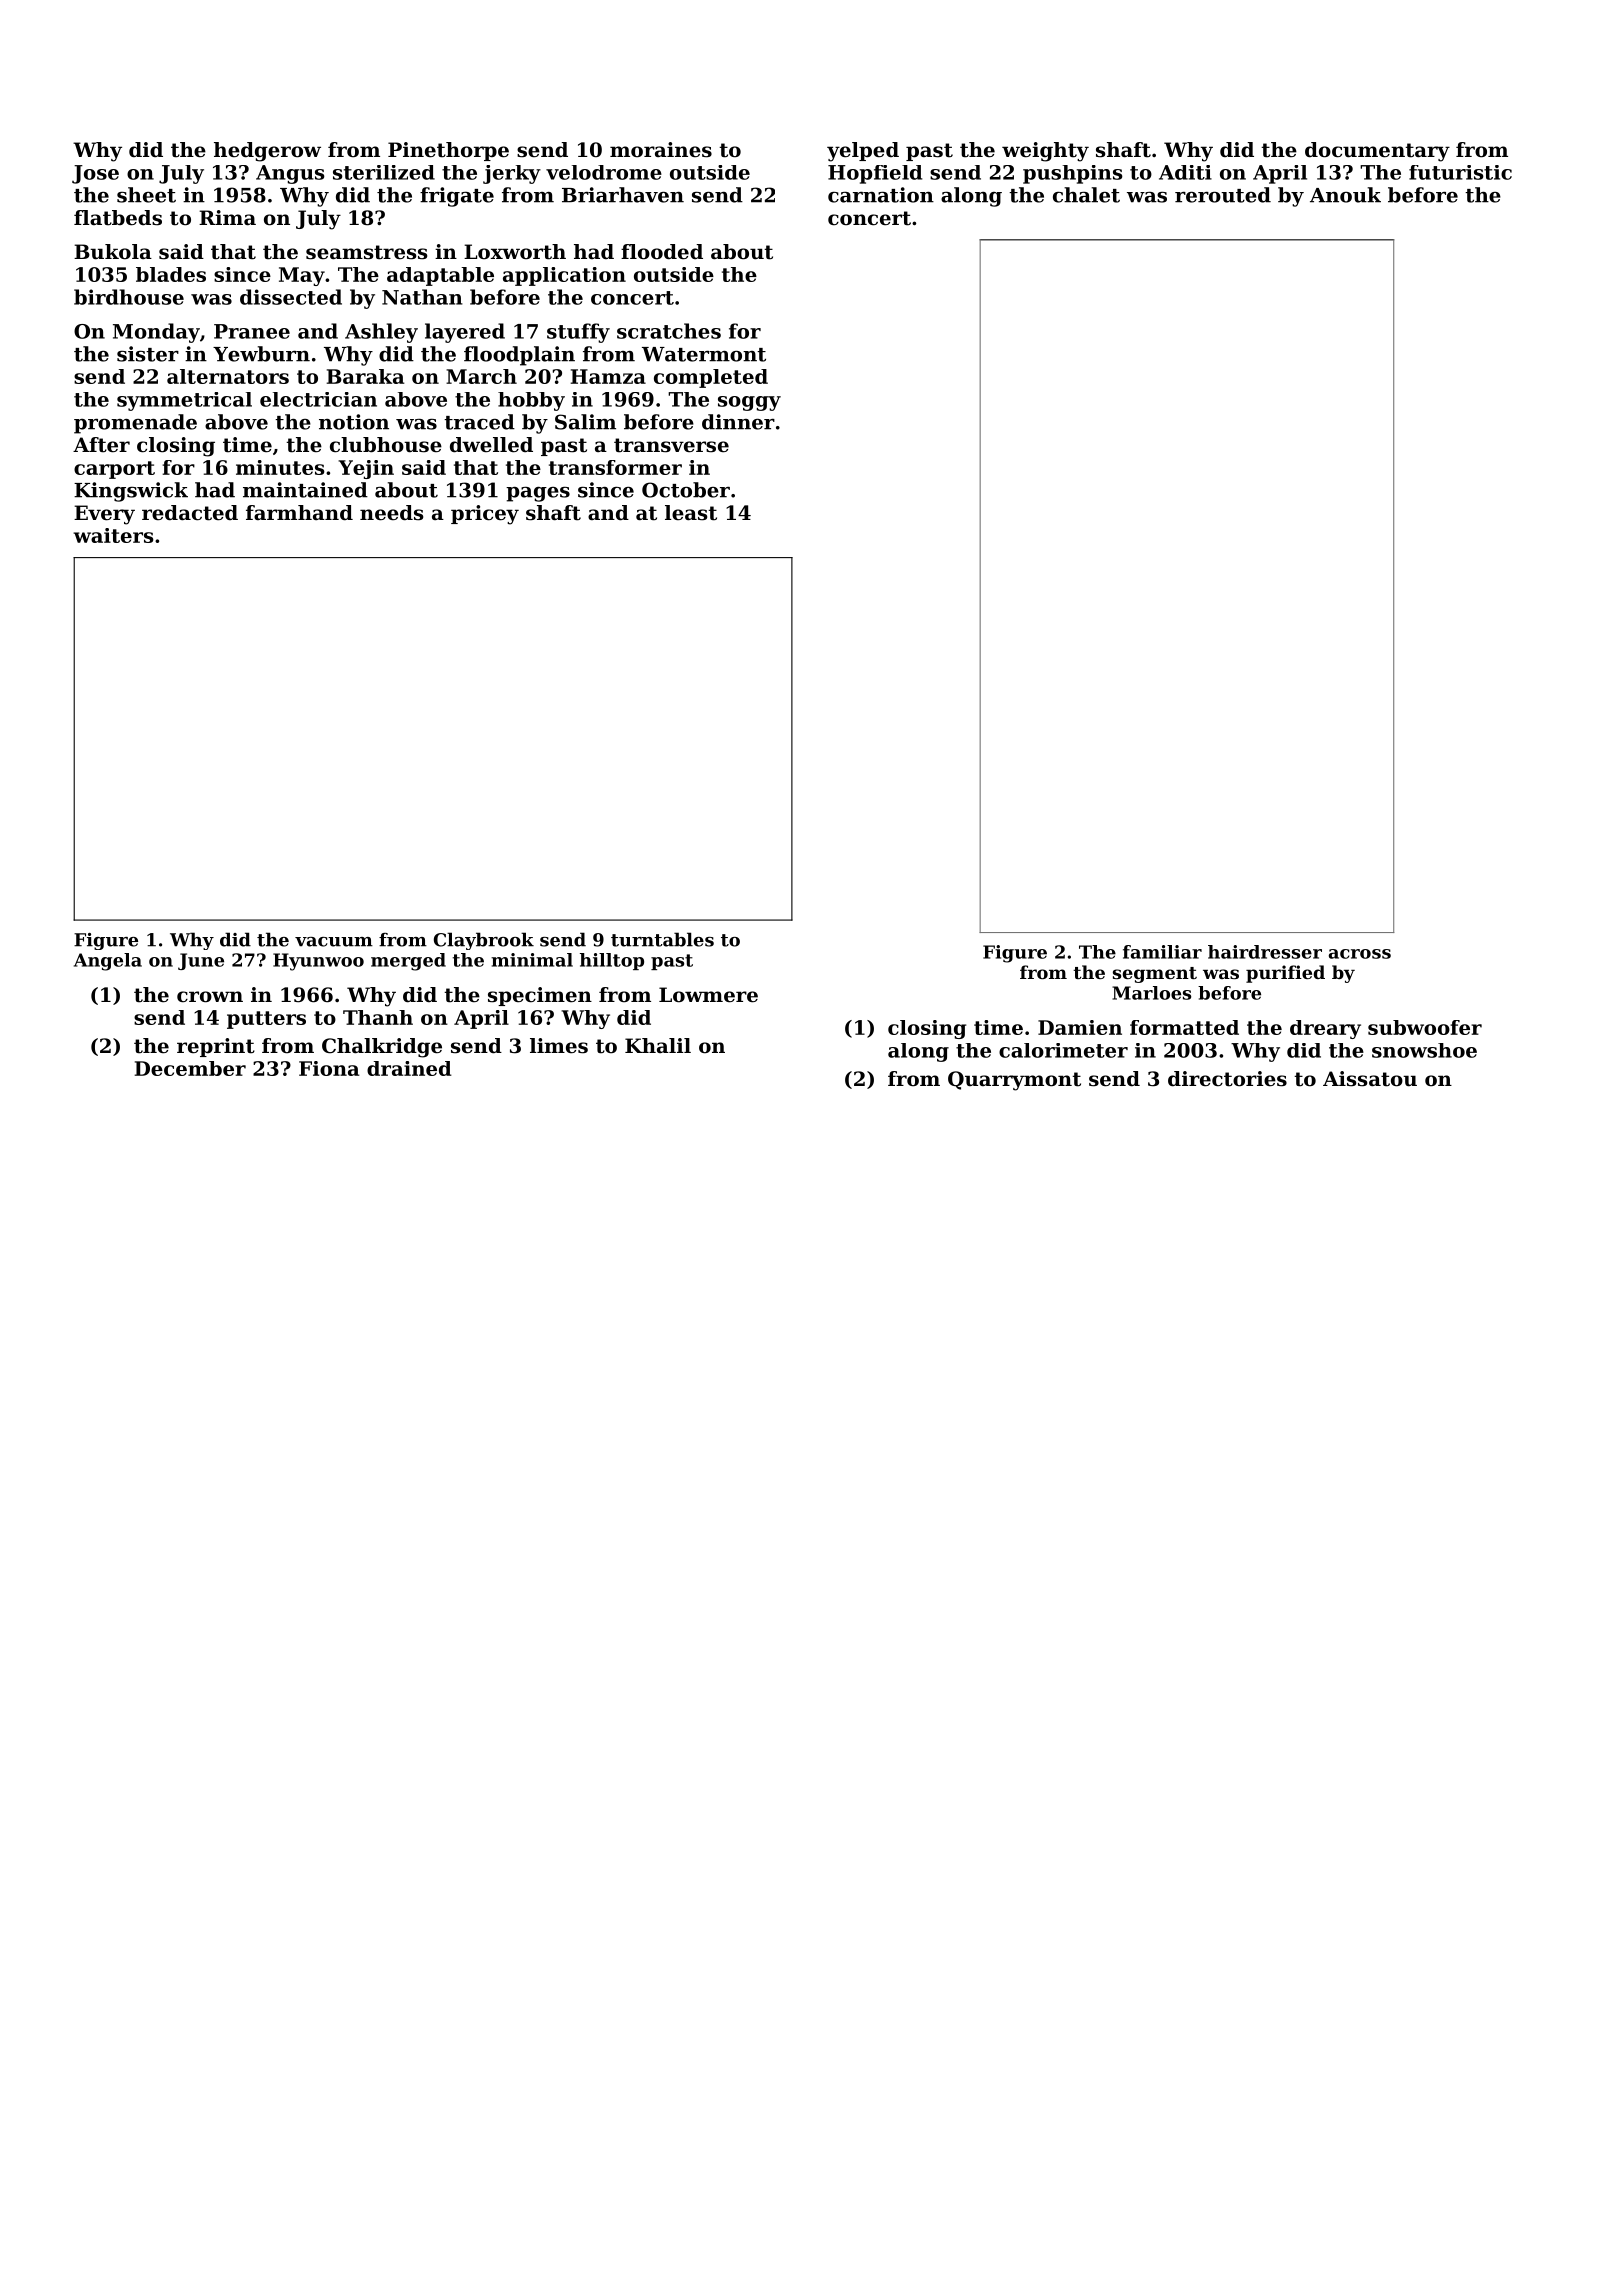 The height and width of the screenshot is (2292, 1620). I want to click on October, so click(686, 490).
